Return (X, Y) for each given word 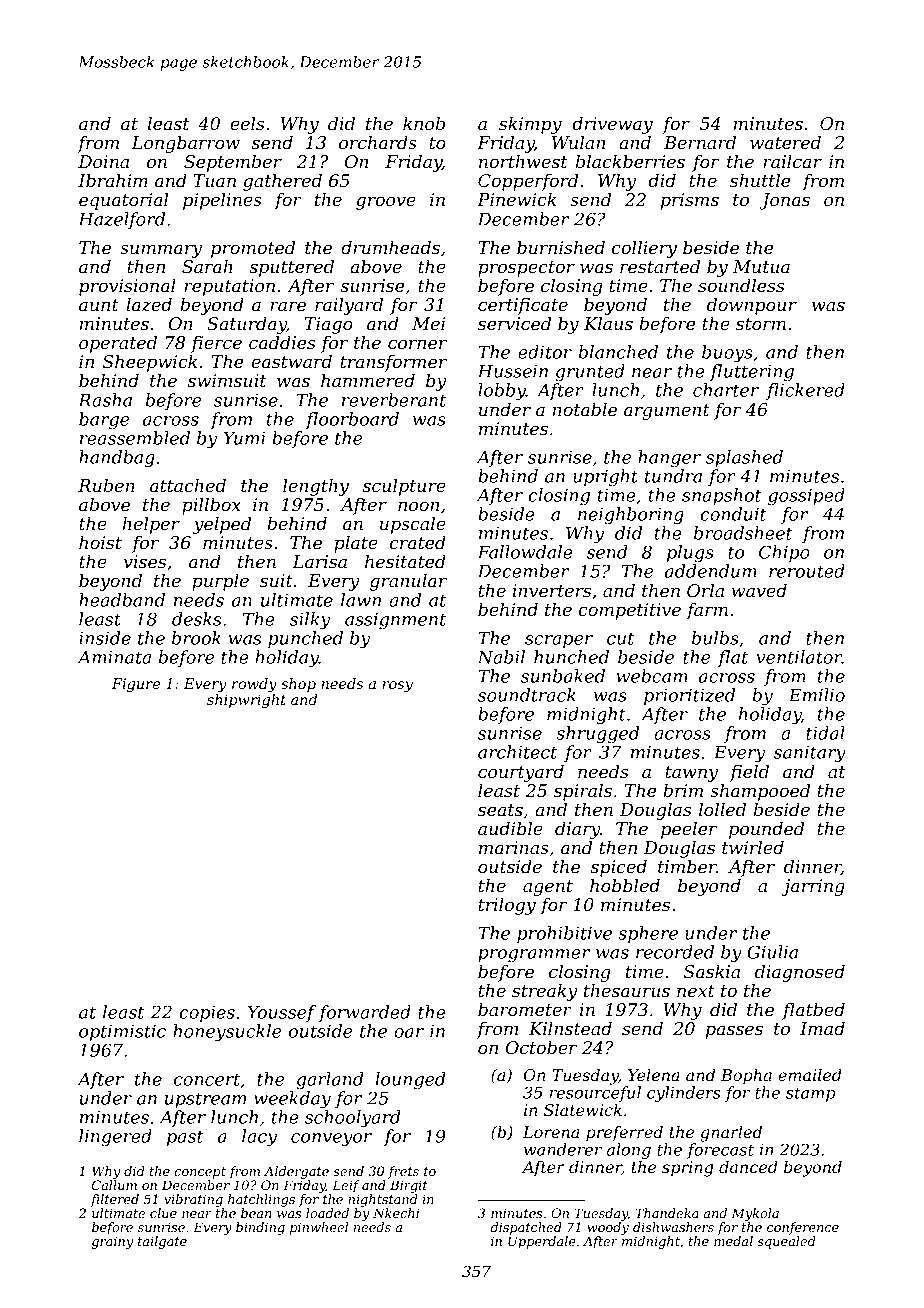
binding (260, 1228)
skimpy (530, 125)
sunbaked (563, 676)
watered (785, 142)
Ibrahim (113, 180)
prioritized (689, 696)
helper (151, 525)
